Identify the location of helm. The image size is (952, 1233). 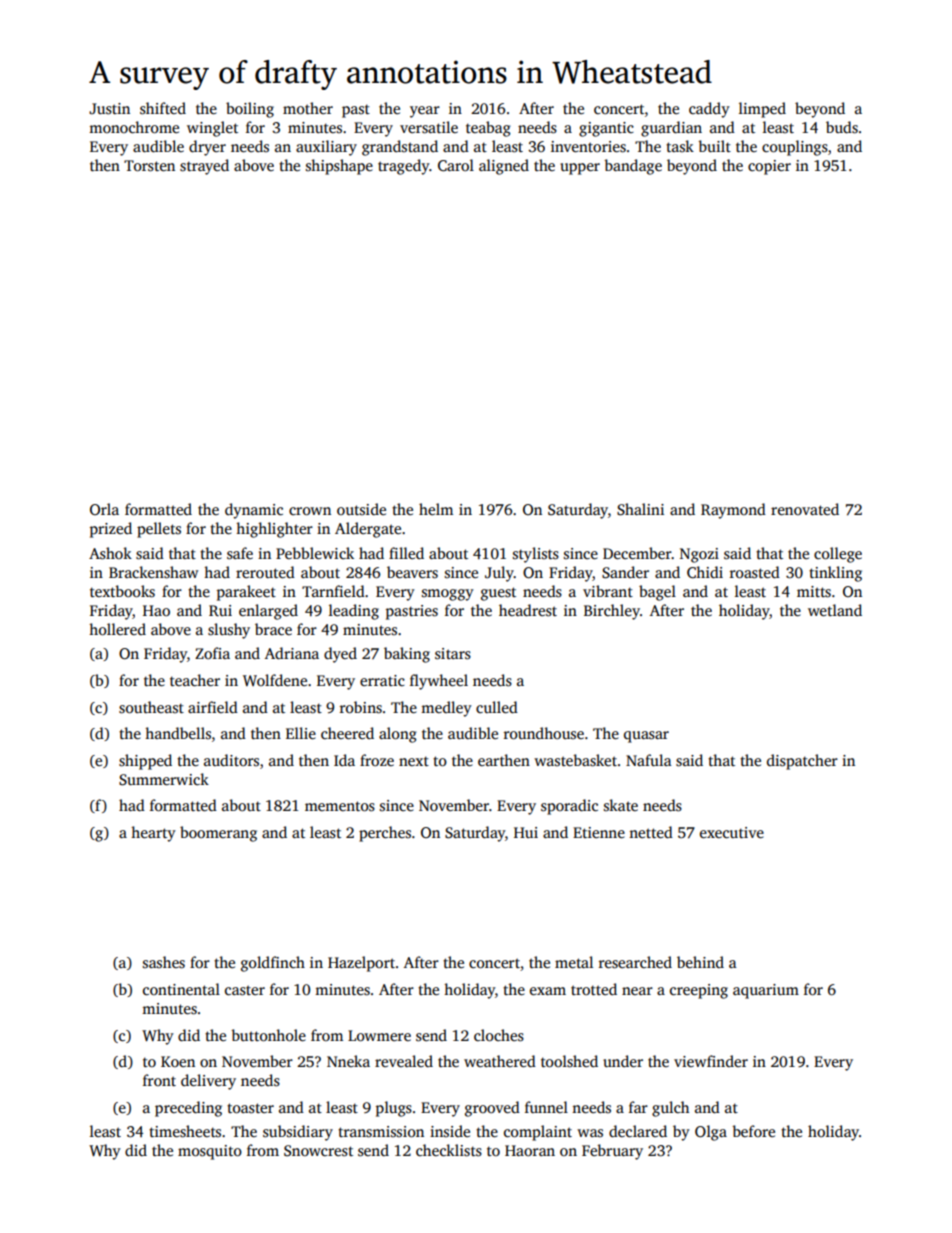
(436, 509).
